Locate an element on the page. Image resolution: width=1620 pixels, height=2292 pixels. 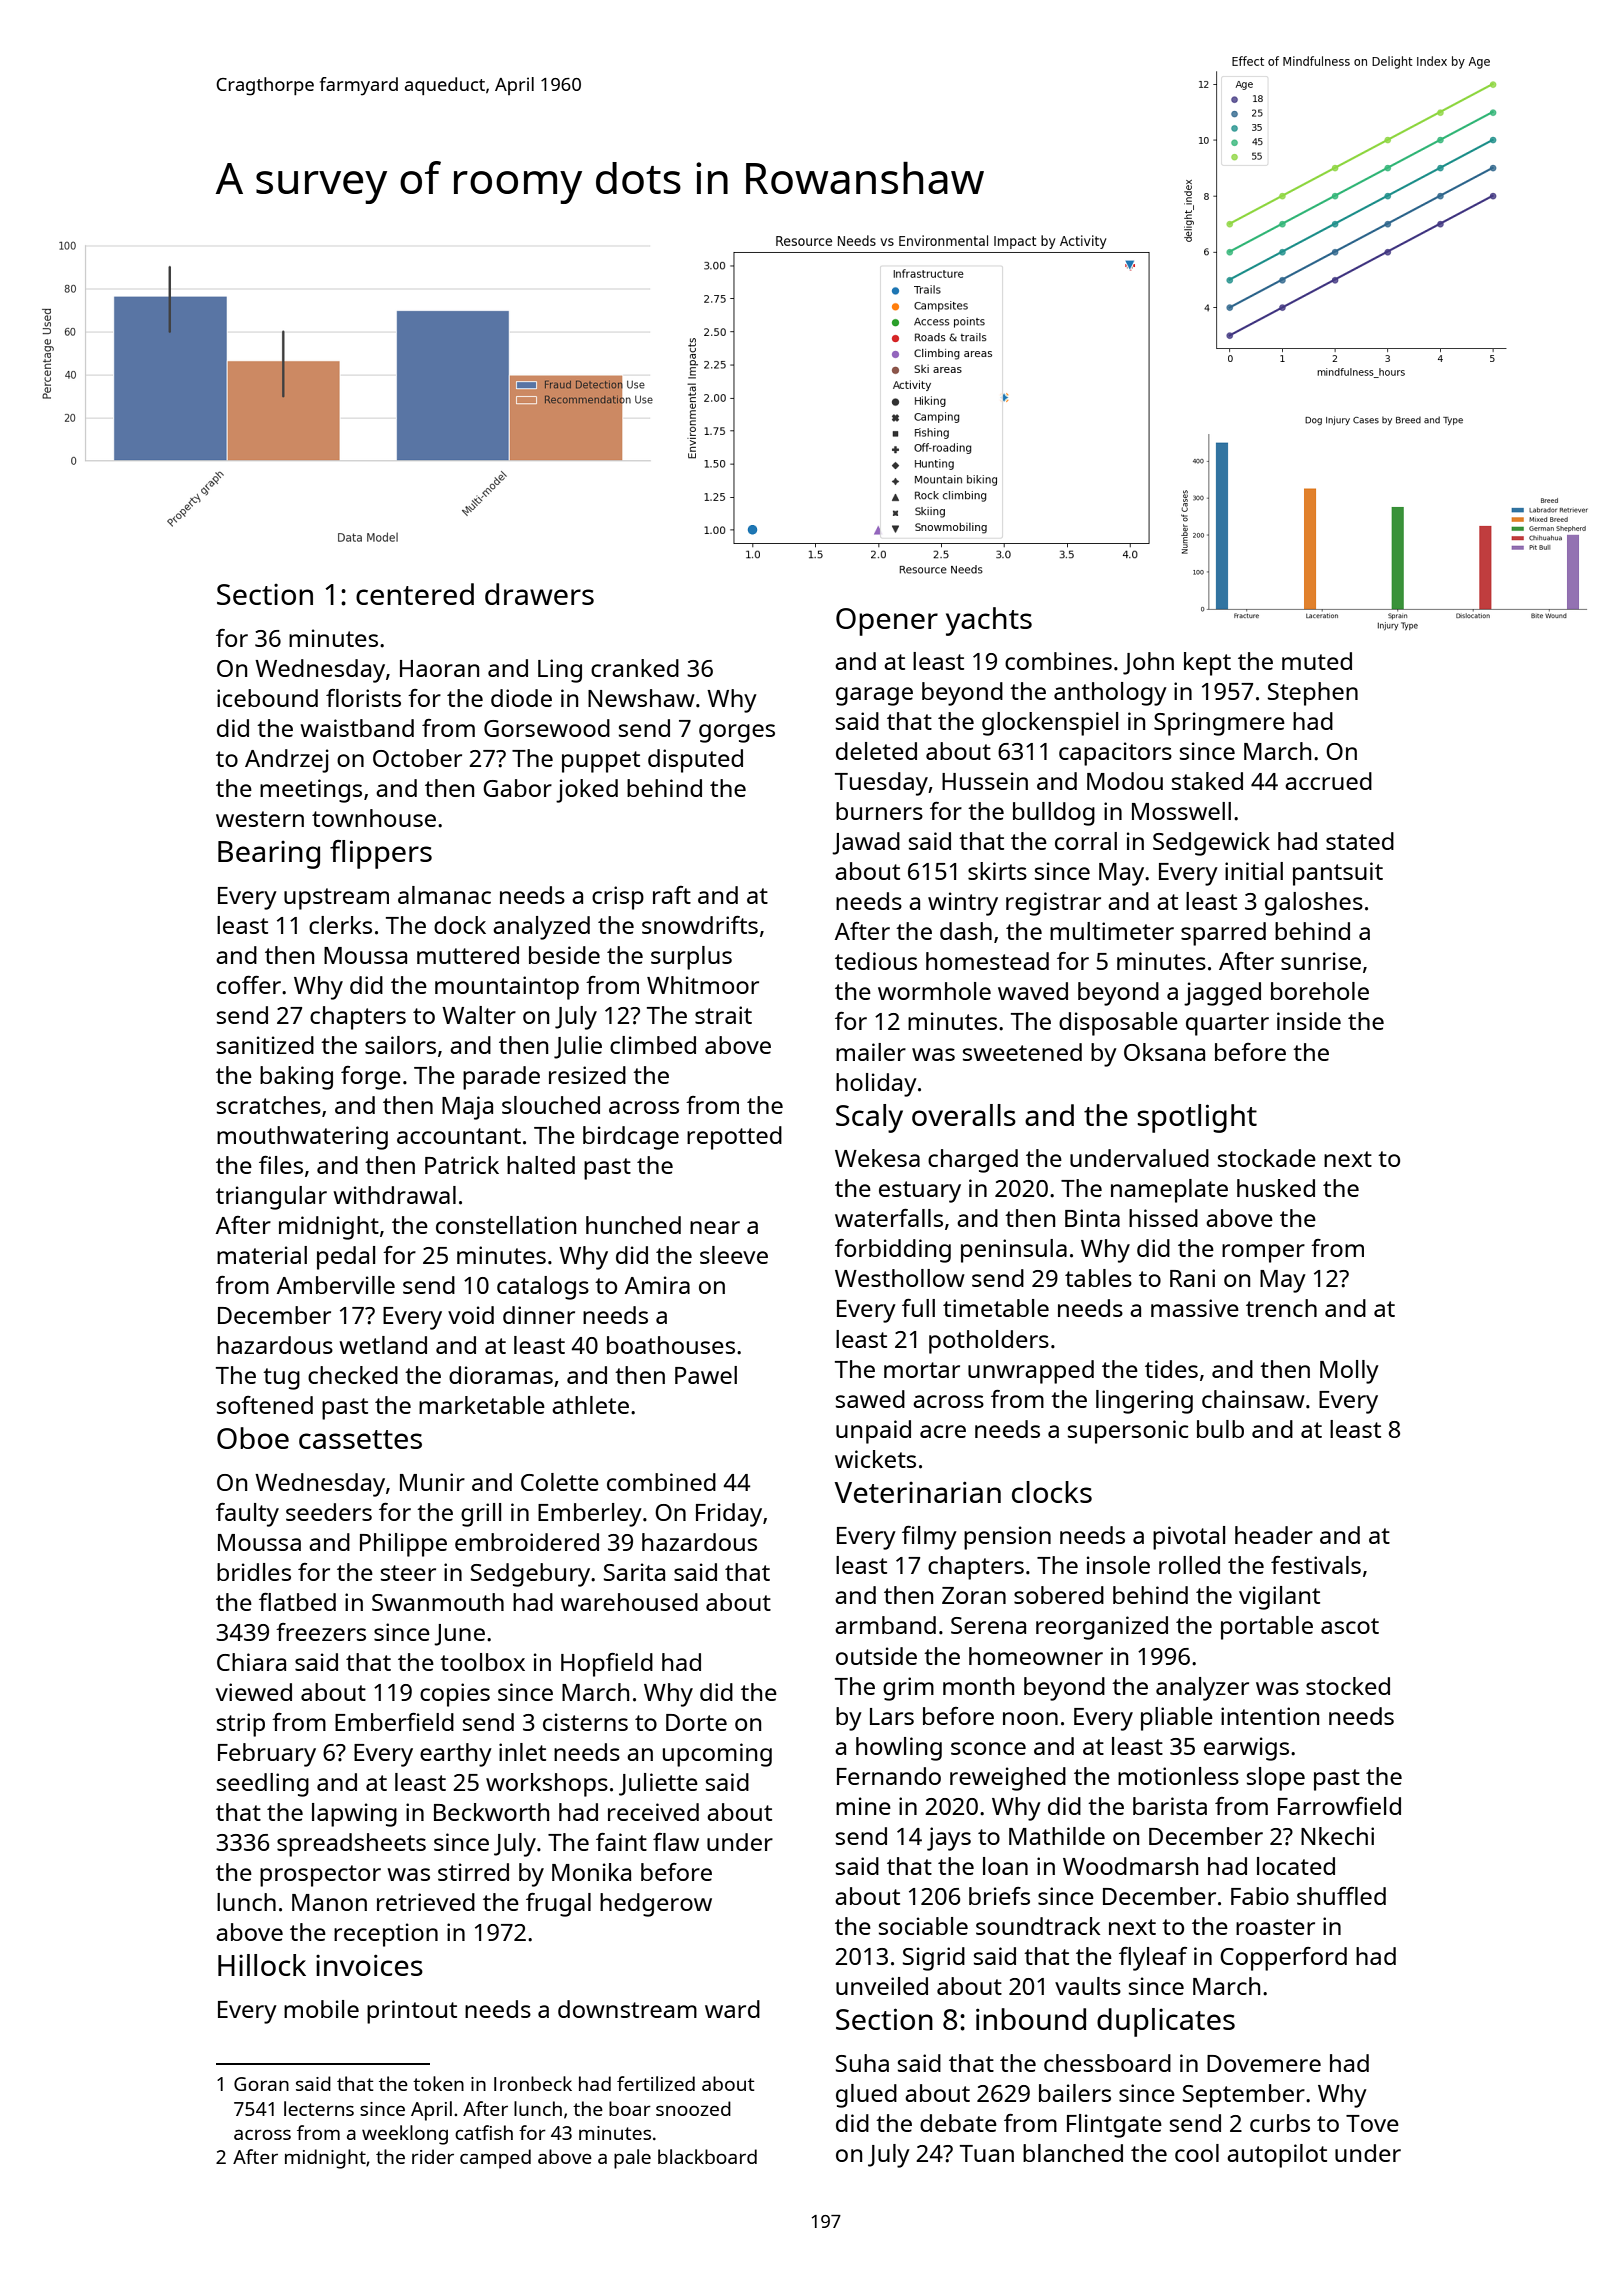
icebound is located at coordinates (267, 698).
